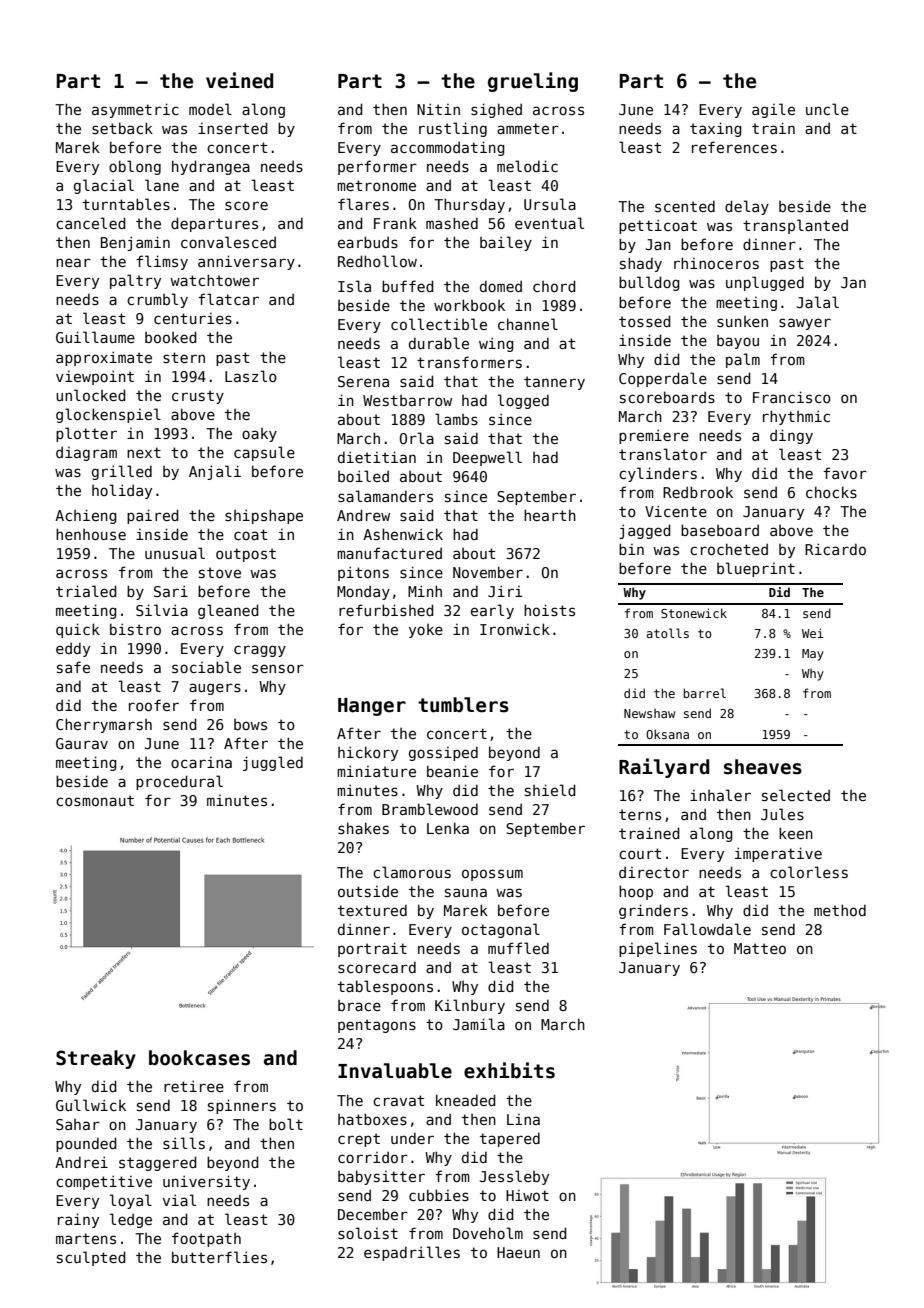 This screenshot has width=924, height=1308. What do you see at coordinates (228, 611) in the screenshot?
I see `gleaned` at bounding box center [228, 611].
